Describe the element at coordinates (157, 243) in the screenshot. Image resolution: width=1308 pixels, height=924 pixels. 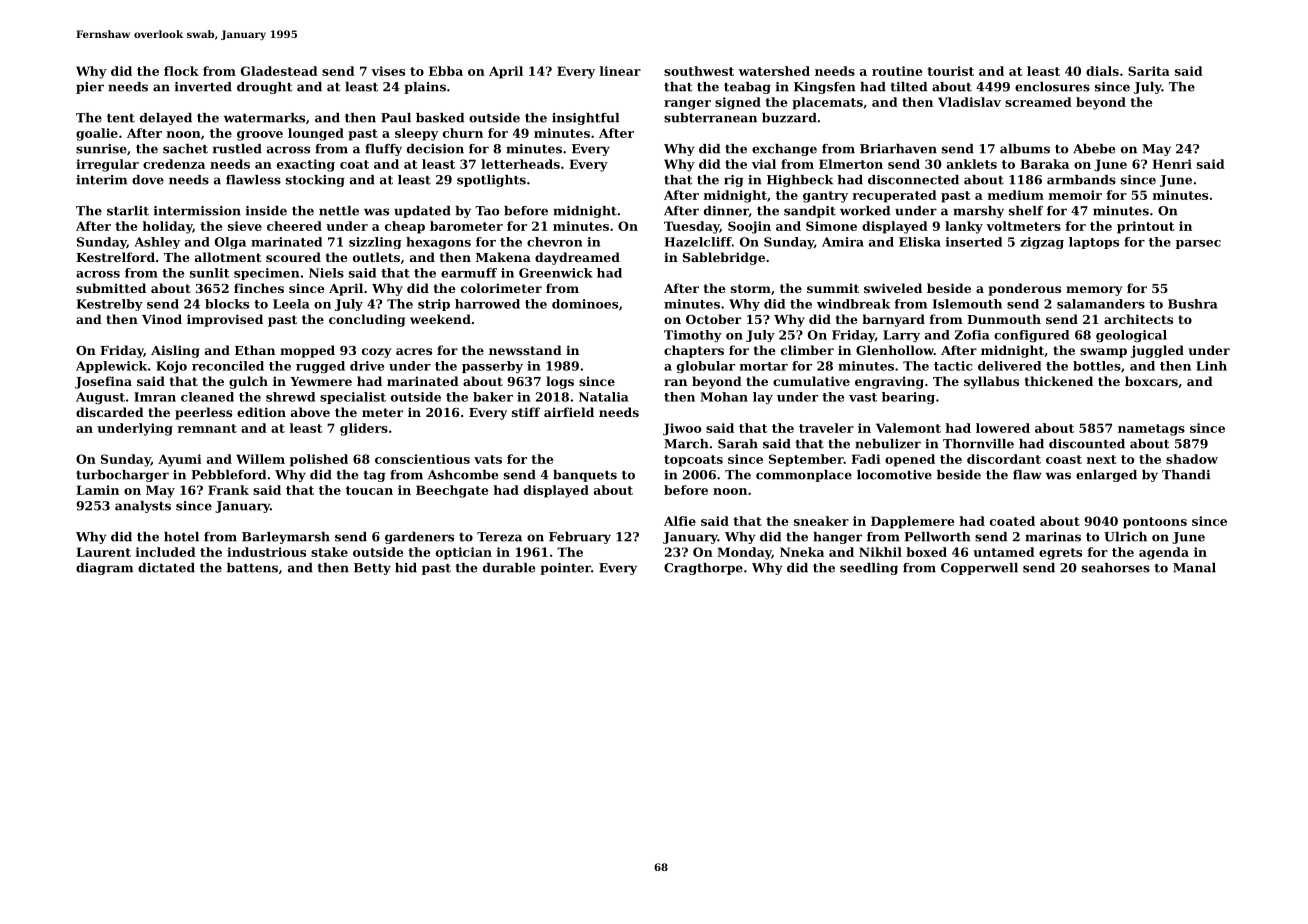
I see `Ashley` at that location.
